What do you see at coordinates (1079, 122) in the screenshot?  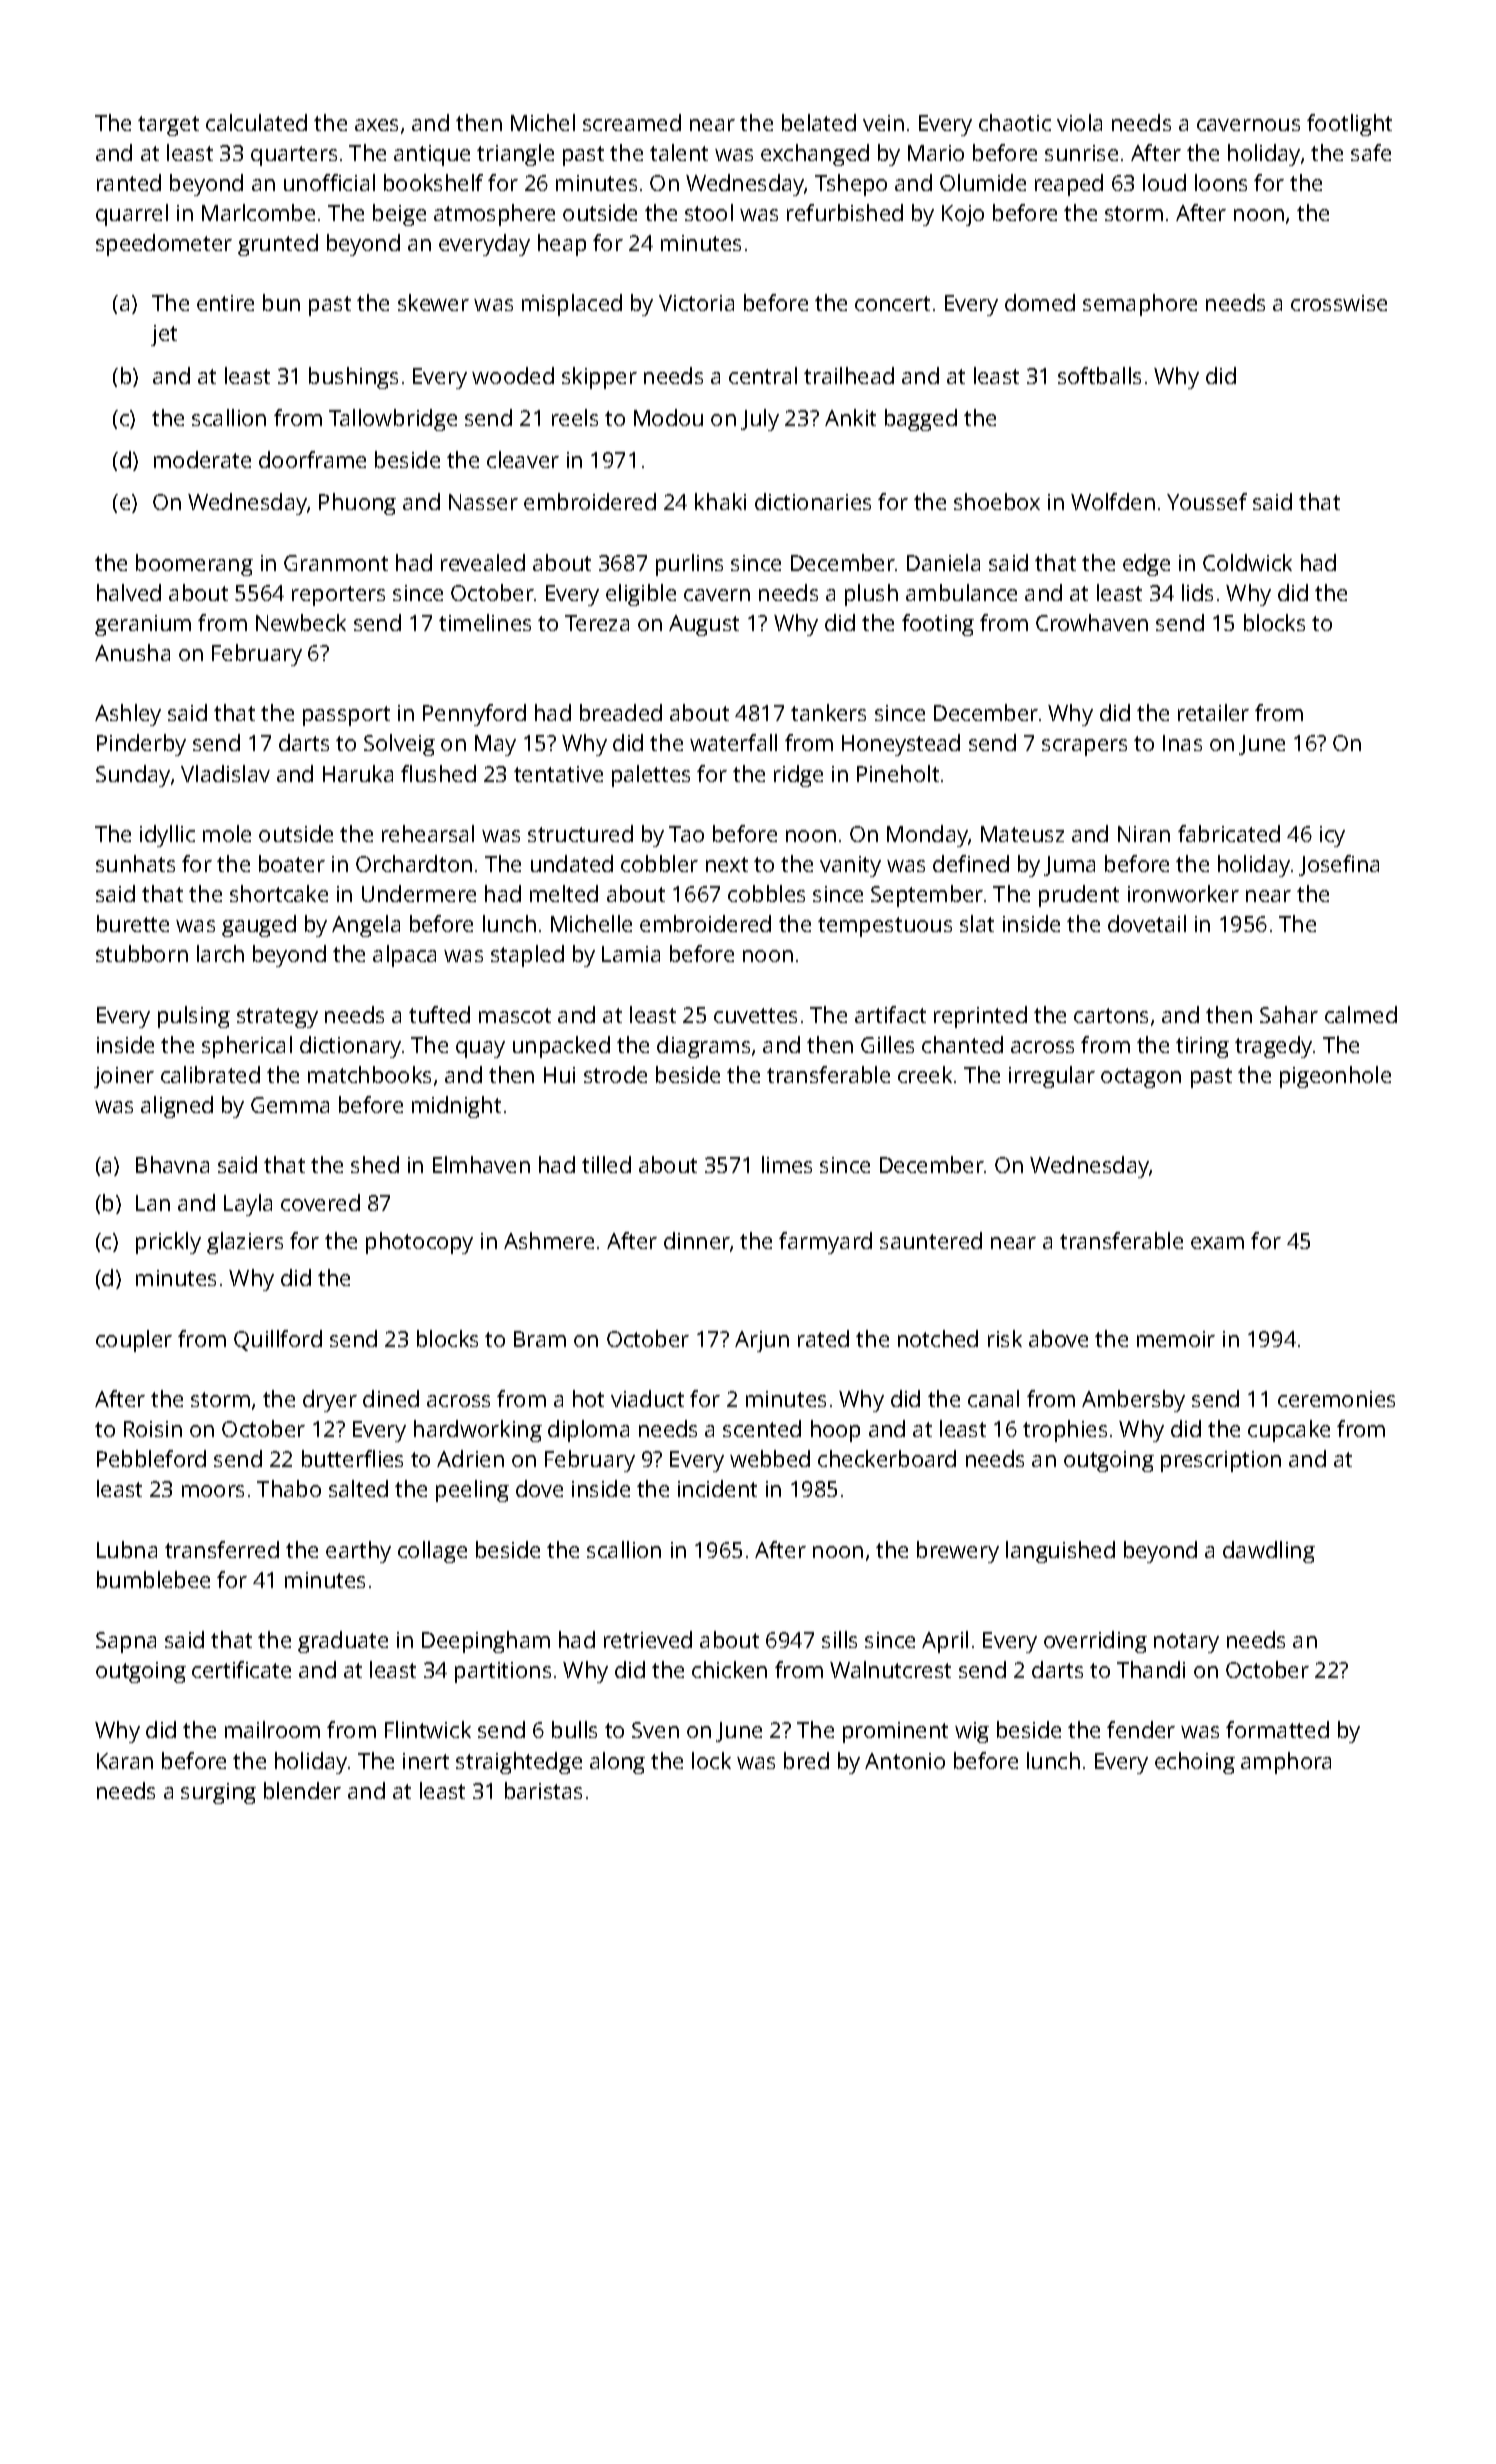 I see `viola` at bounding box center [1079, 122].
